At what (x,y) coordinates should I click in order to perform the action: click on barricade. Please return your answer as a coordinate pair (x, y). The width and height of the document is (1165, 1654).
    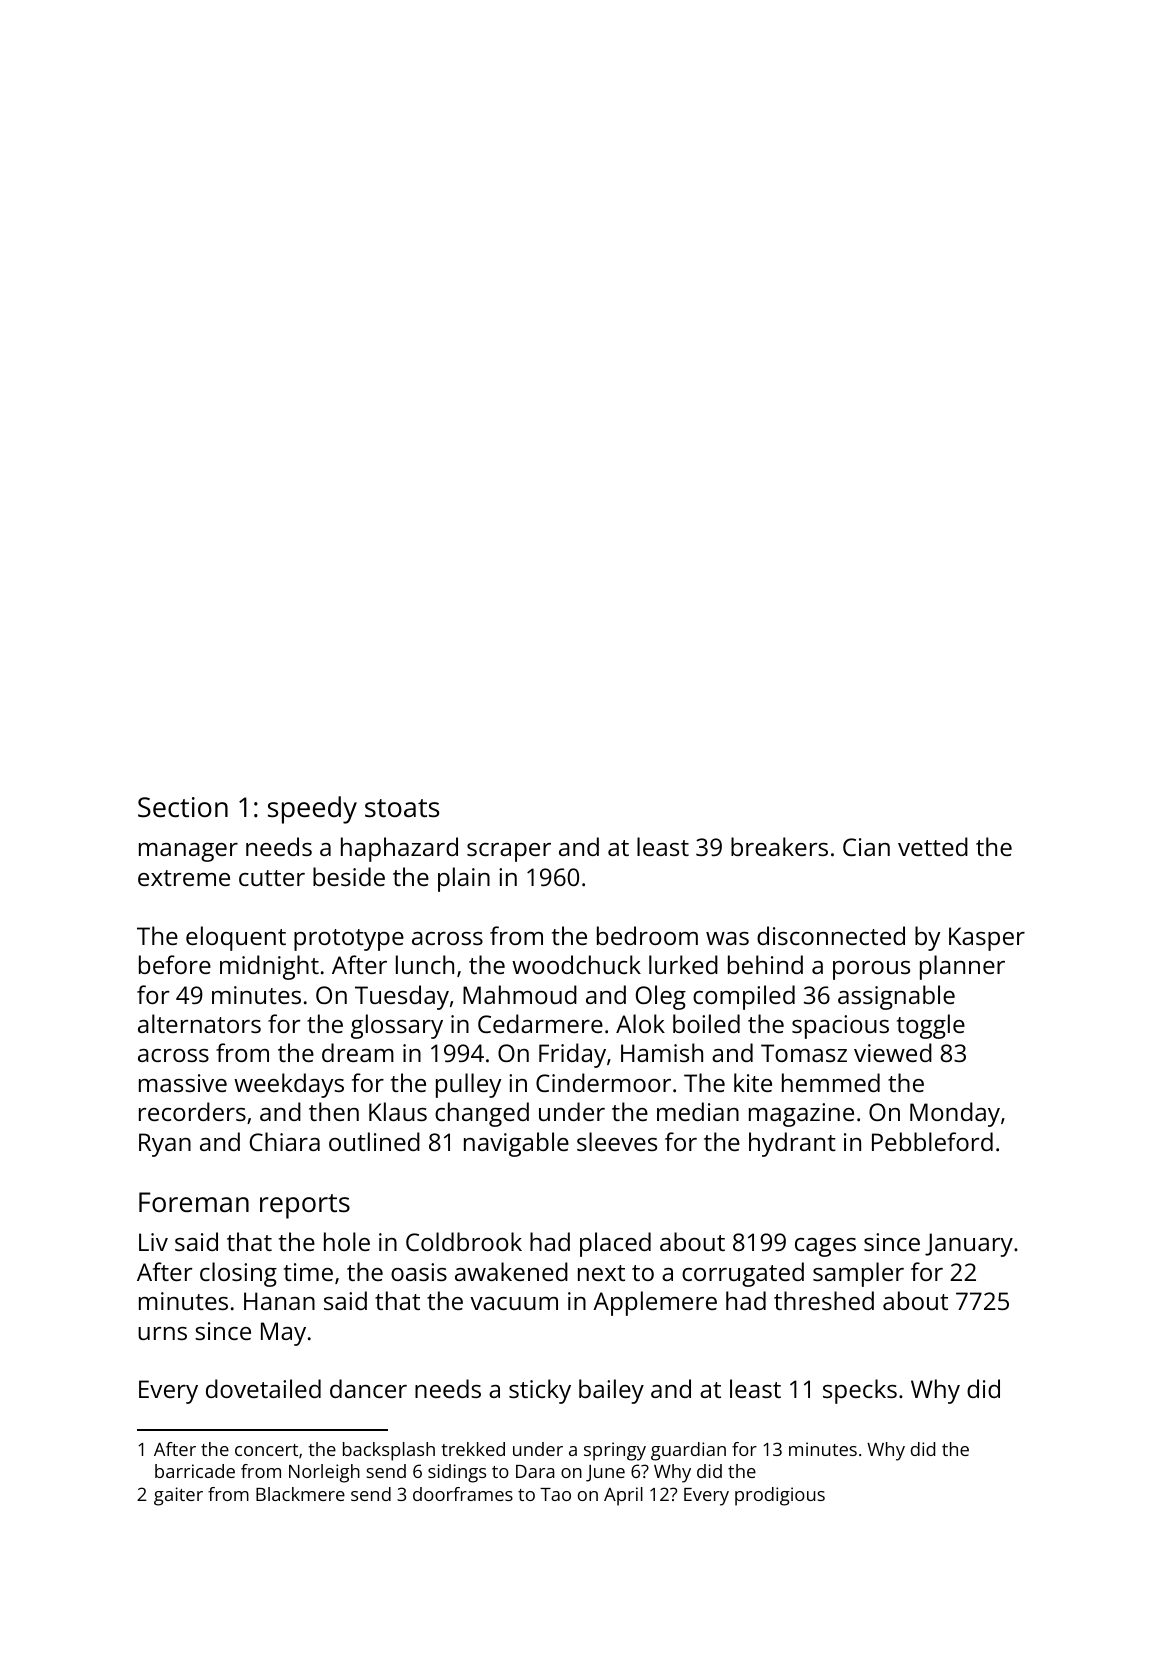
    Looking at the image, I should click on (195, 1471).
